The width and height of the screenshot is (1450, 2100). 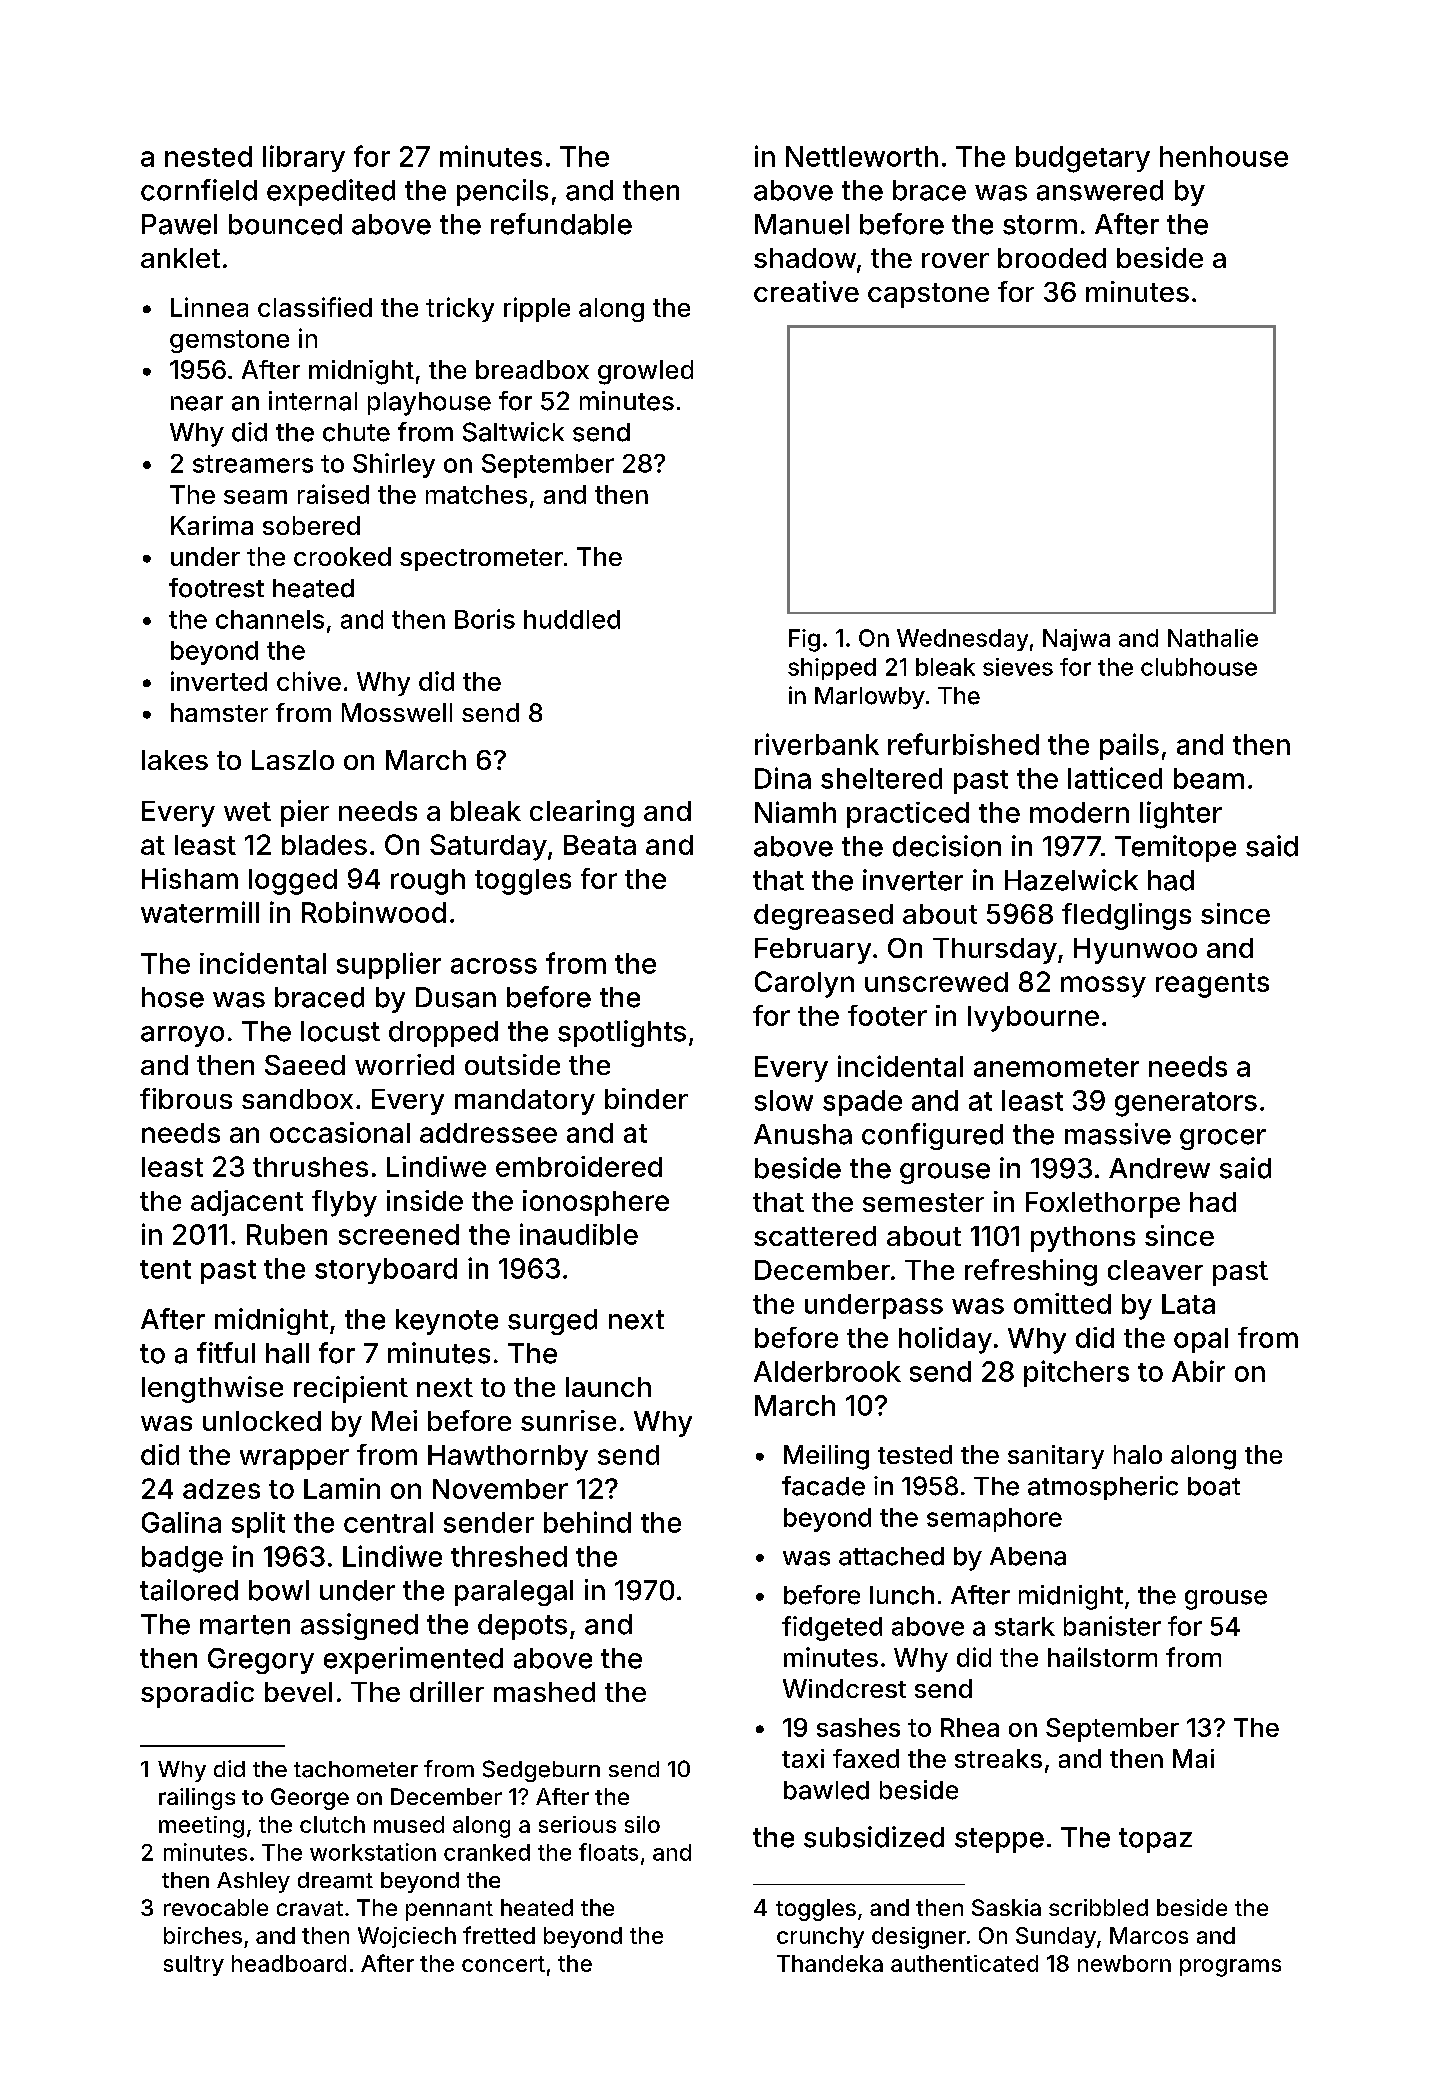 What do you see at coordinates (866, 1758) in the screenshot?
I see `faxed` at bounding box center [866, 1758].
